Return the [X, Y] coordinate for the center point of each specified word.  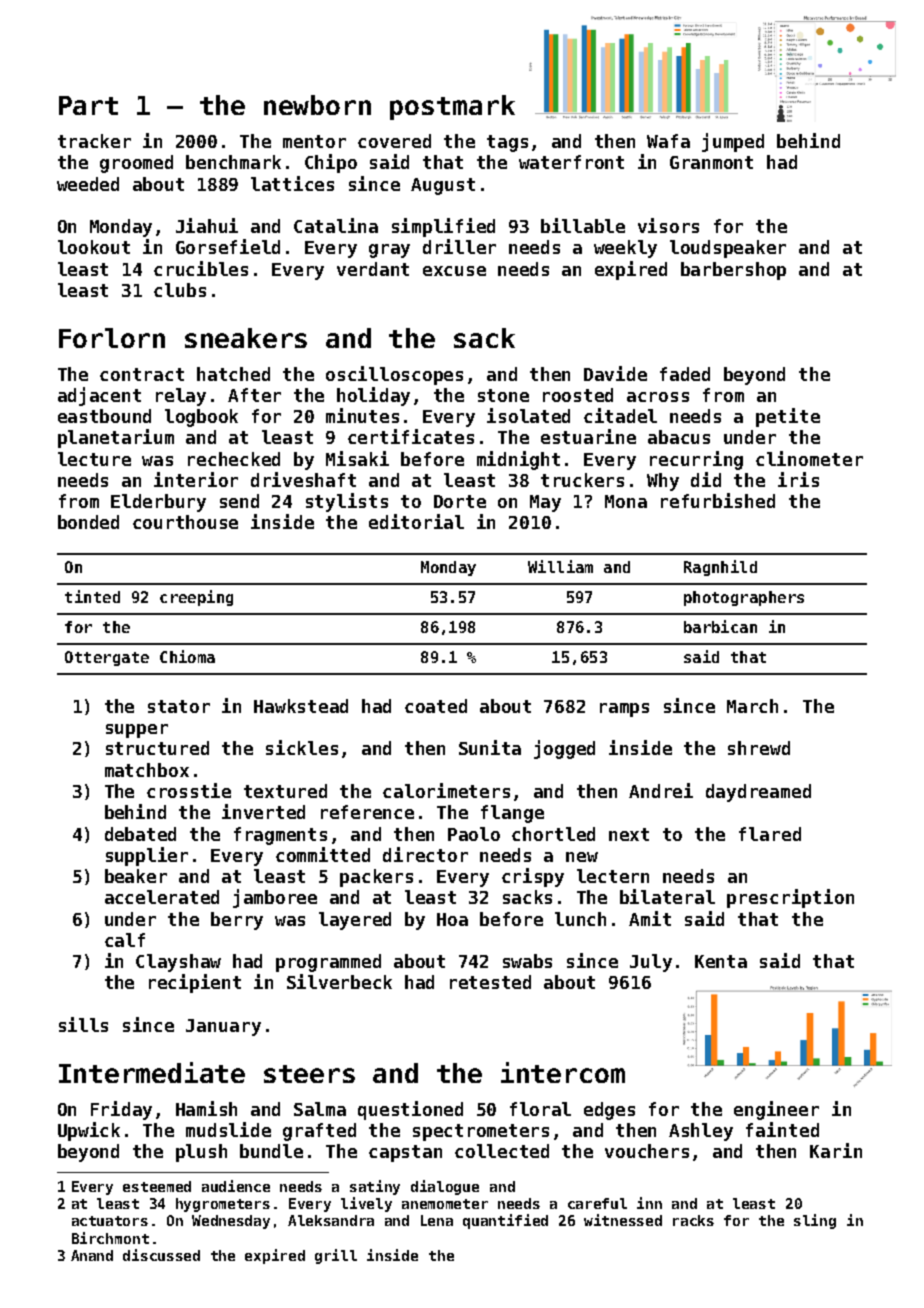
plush [201, 1153]
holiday [373, 396]
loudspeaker [728, 249]
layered [355, 921]
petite [788, 417]
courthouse [185, 522]
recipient [195, 983]
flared [770, 834]
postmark [452, 107]
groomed [136, 164]
